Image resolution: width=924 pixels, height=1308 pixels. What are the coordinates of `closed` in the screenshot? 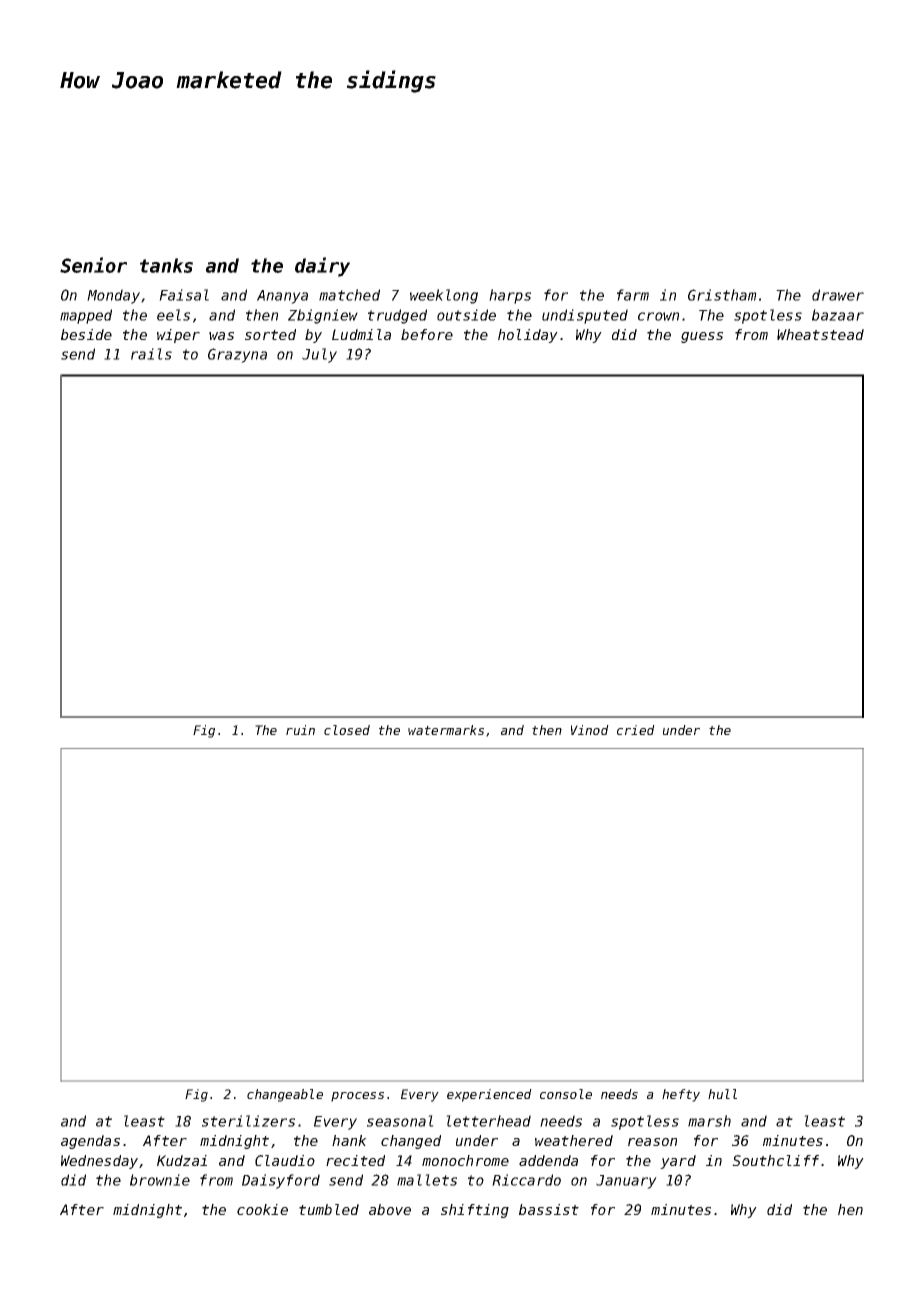 It's located at (347, 730).
